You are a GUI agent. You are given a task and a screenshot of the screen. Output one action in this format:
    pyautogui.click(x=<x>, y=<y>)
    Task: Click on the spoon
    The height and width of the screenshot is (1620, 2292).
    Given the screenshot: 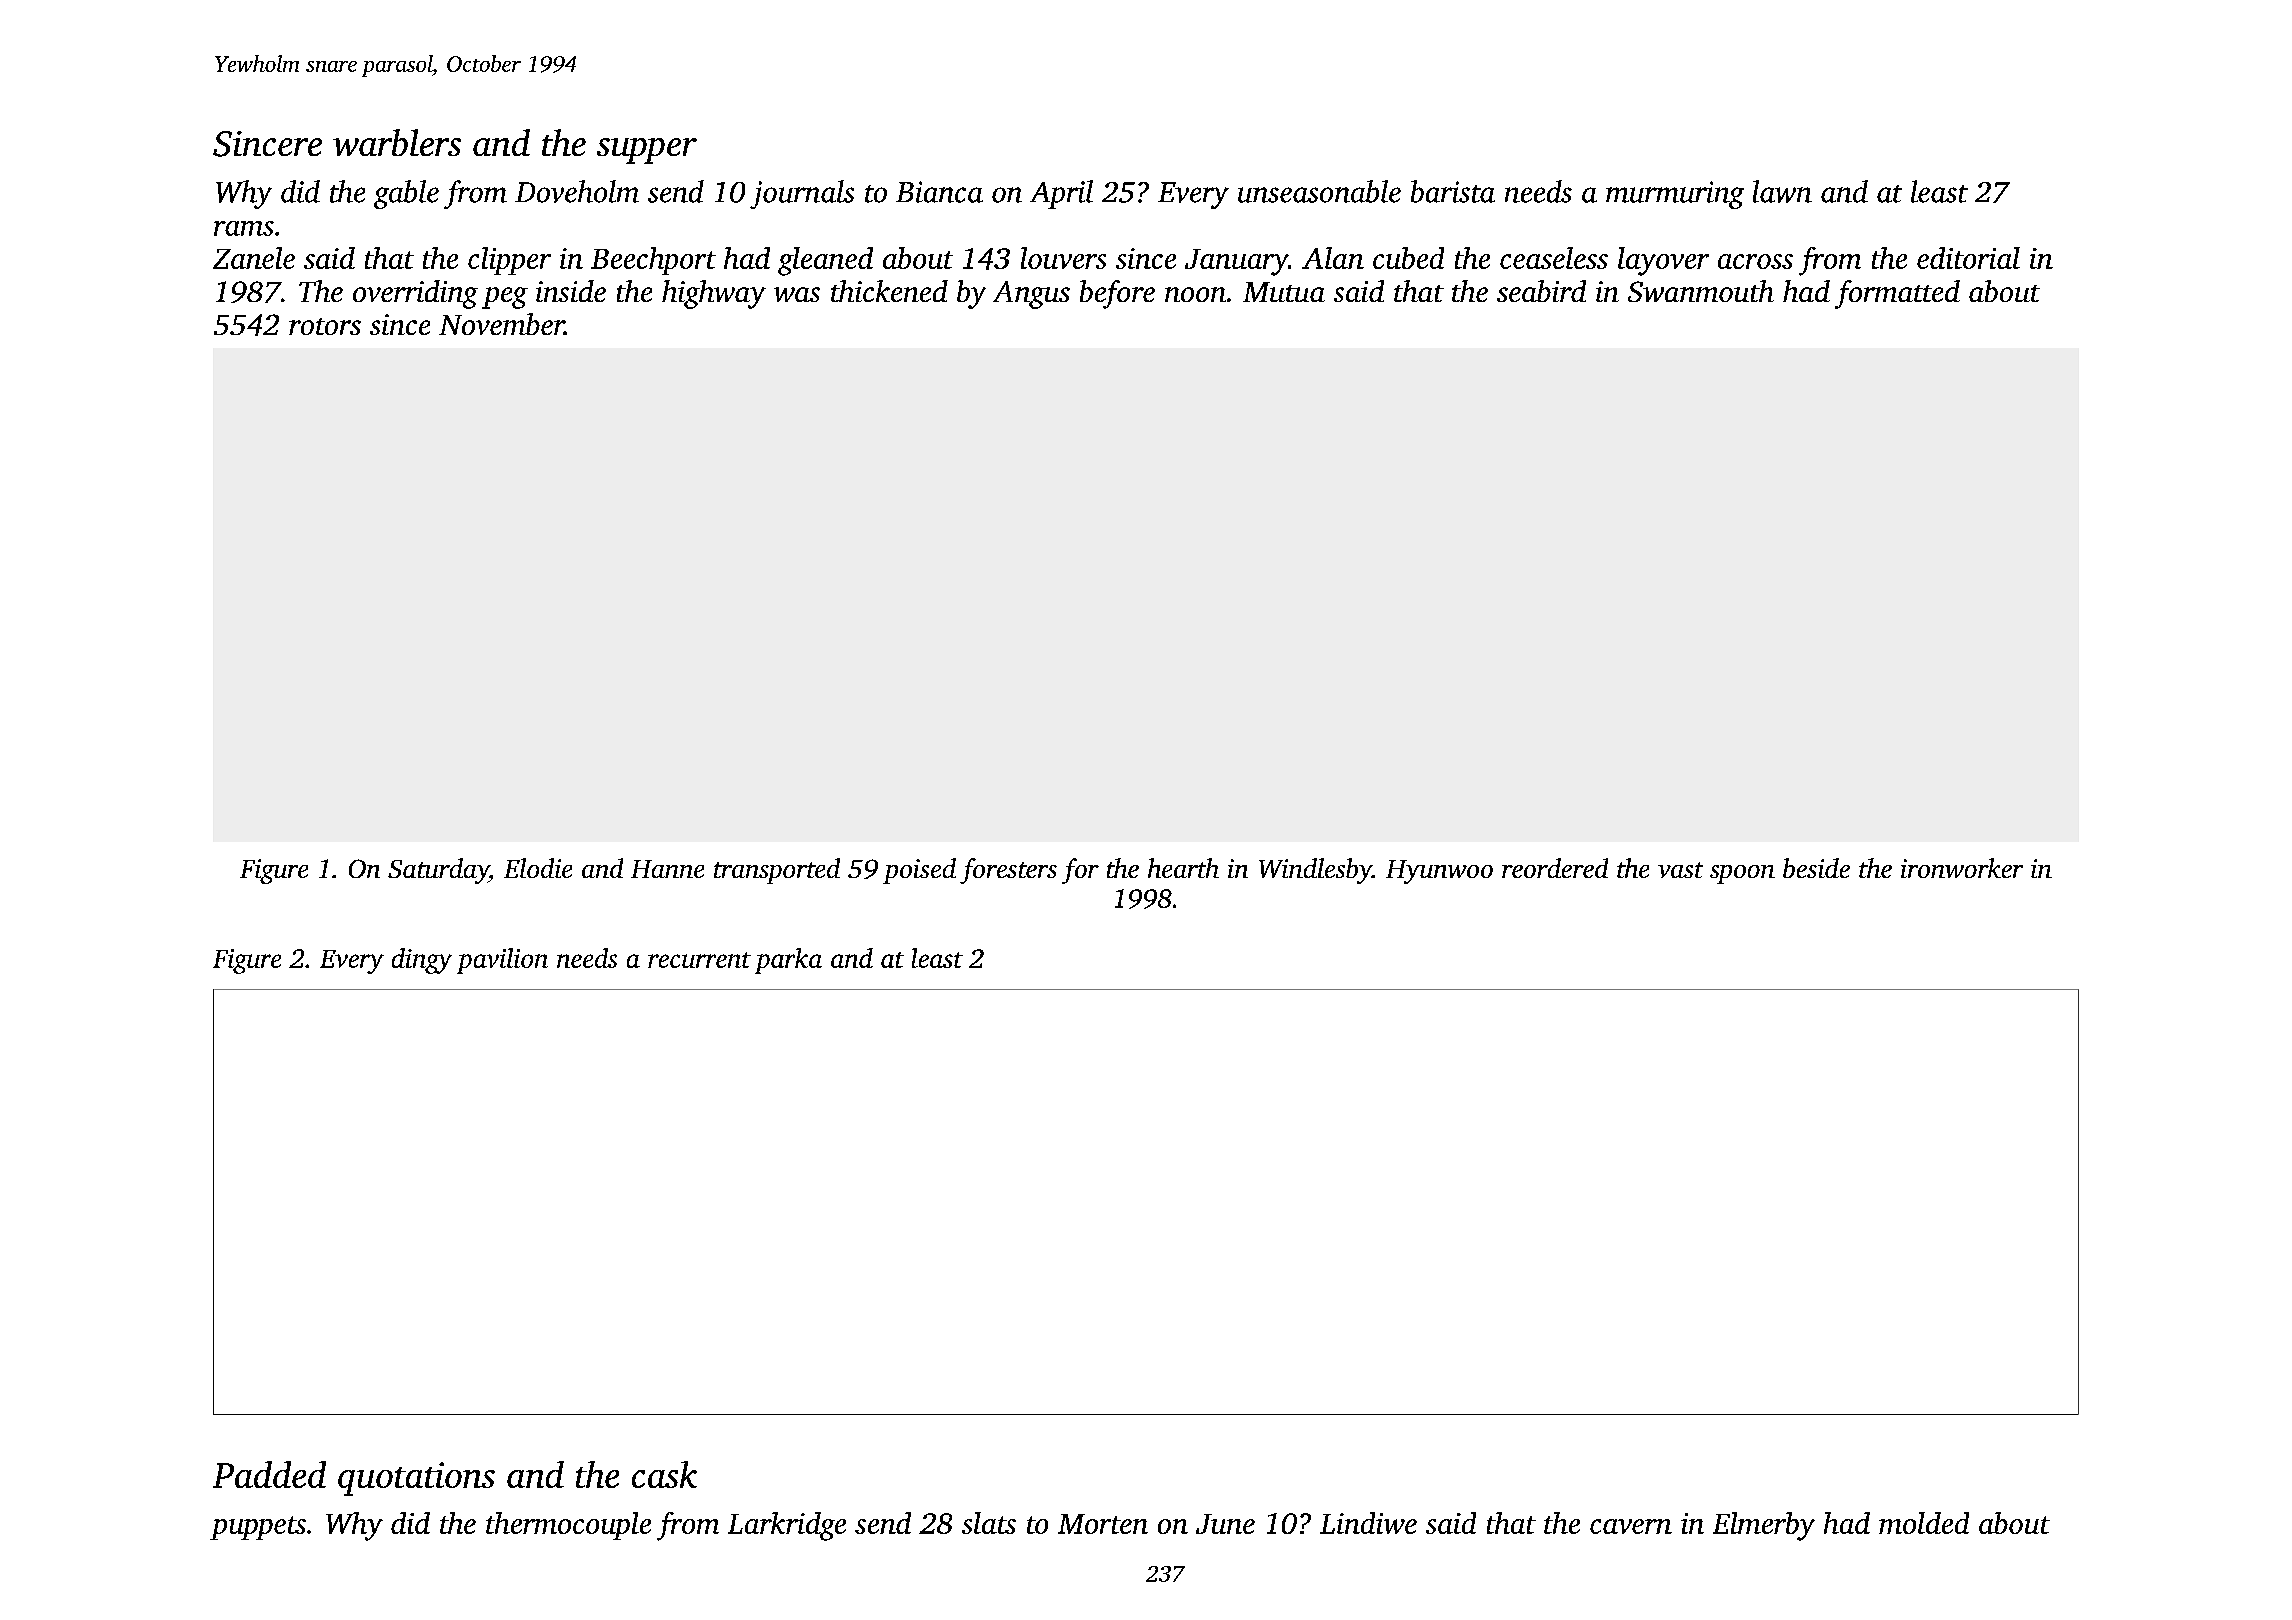 What is the action you would take?
    pyautogui.click(x=1742, y=874)
